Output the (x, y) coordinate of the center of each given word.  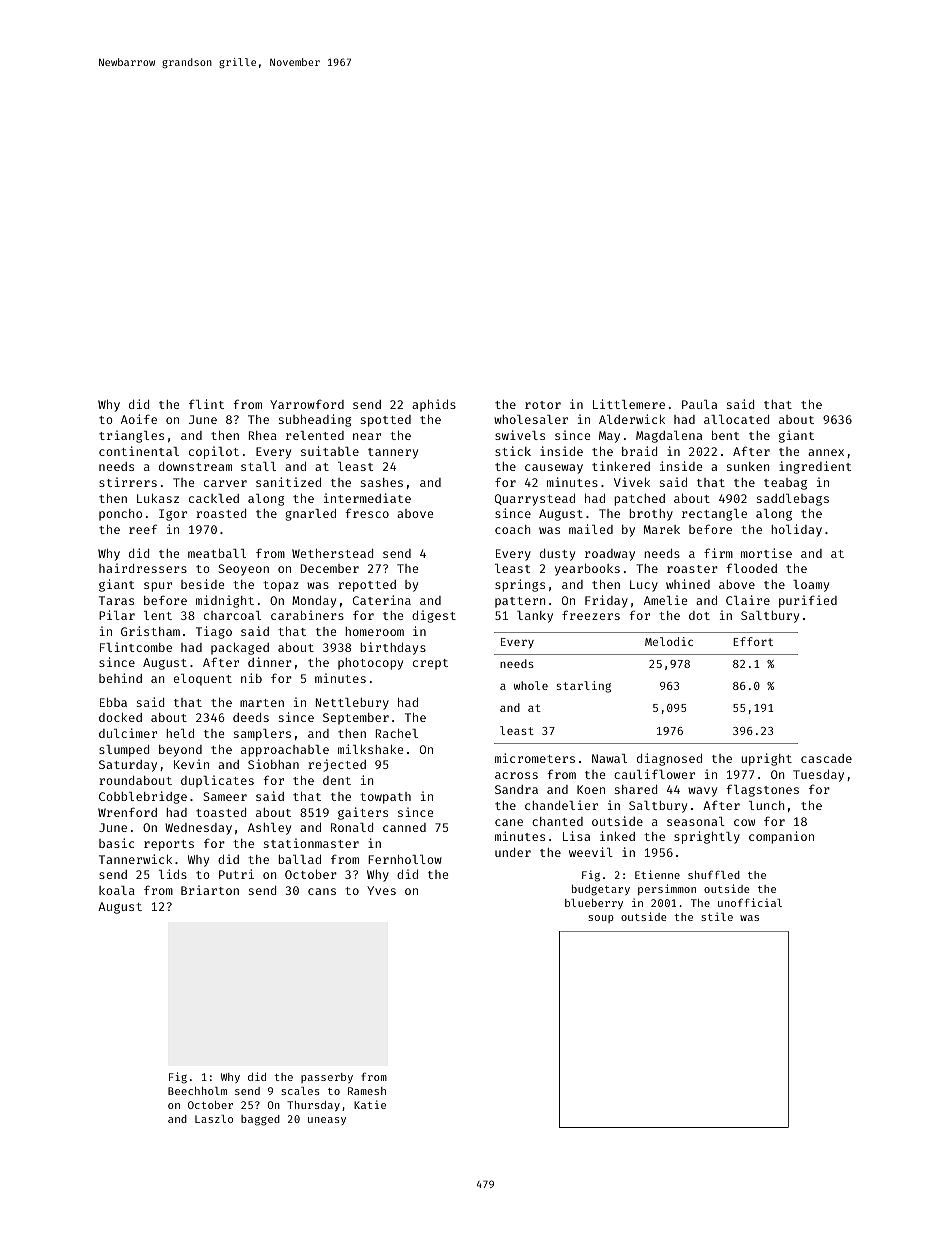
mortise (766, 553)
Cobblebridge (143, 797)
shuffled (714, 874)
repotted (367, 586)
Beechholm (197, 1091)
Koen (591, 789)
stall (258, 466)
